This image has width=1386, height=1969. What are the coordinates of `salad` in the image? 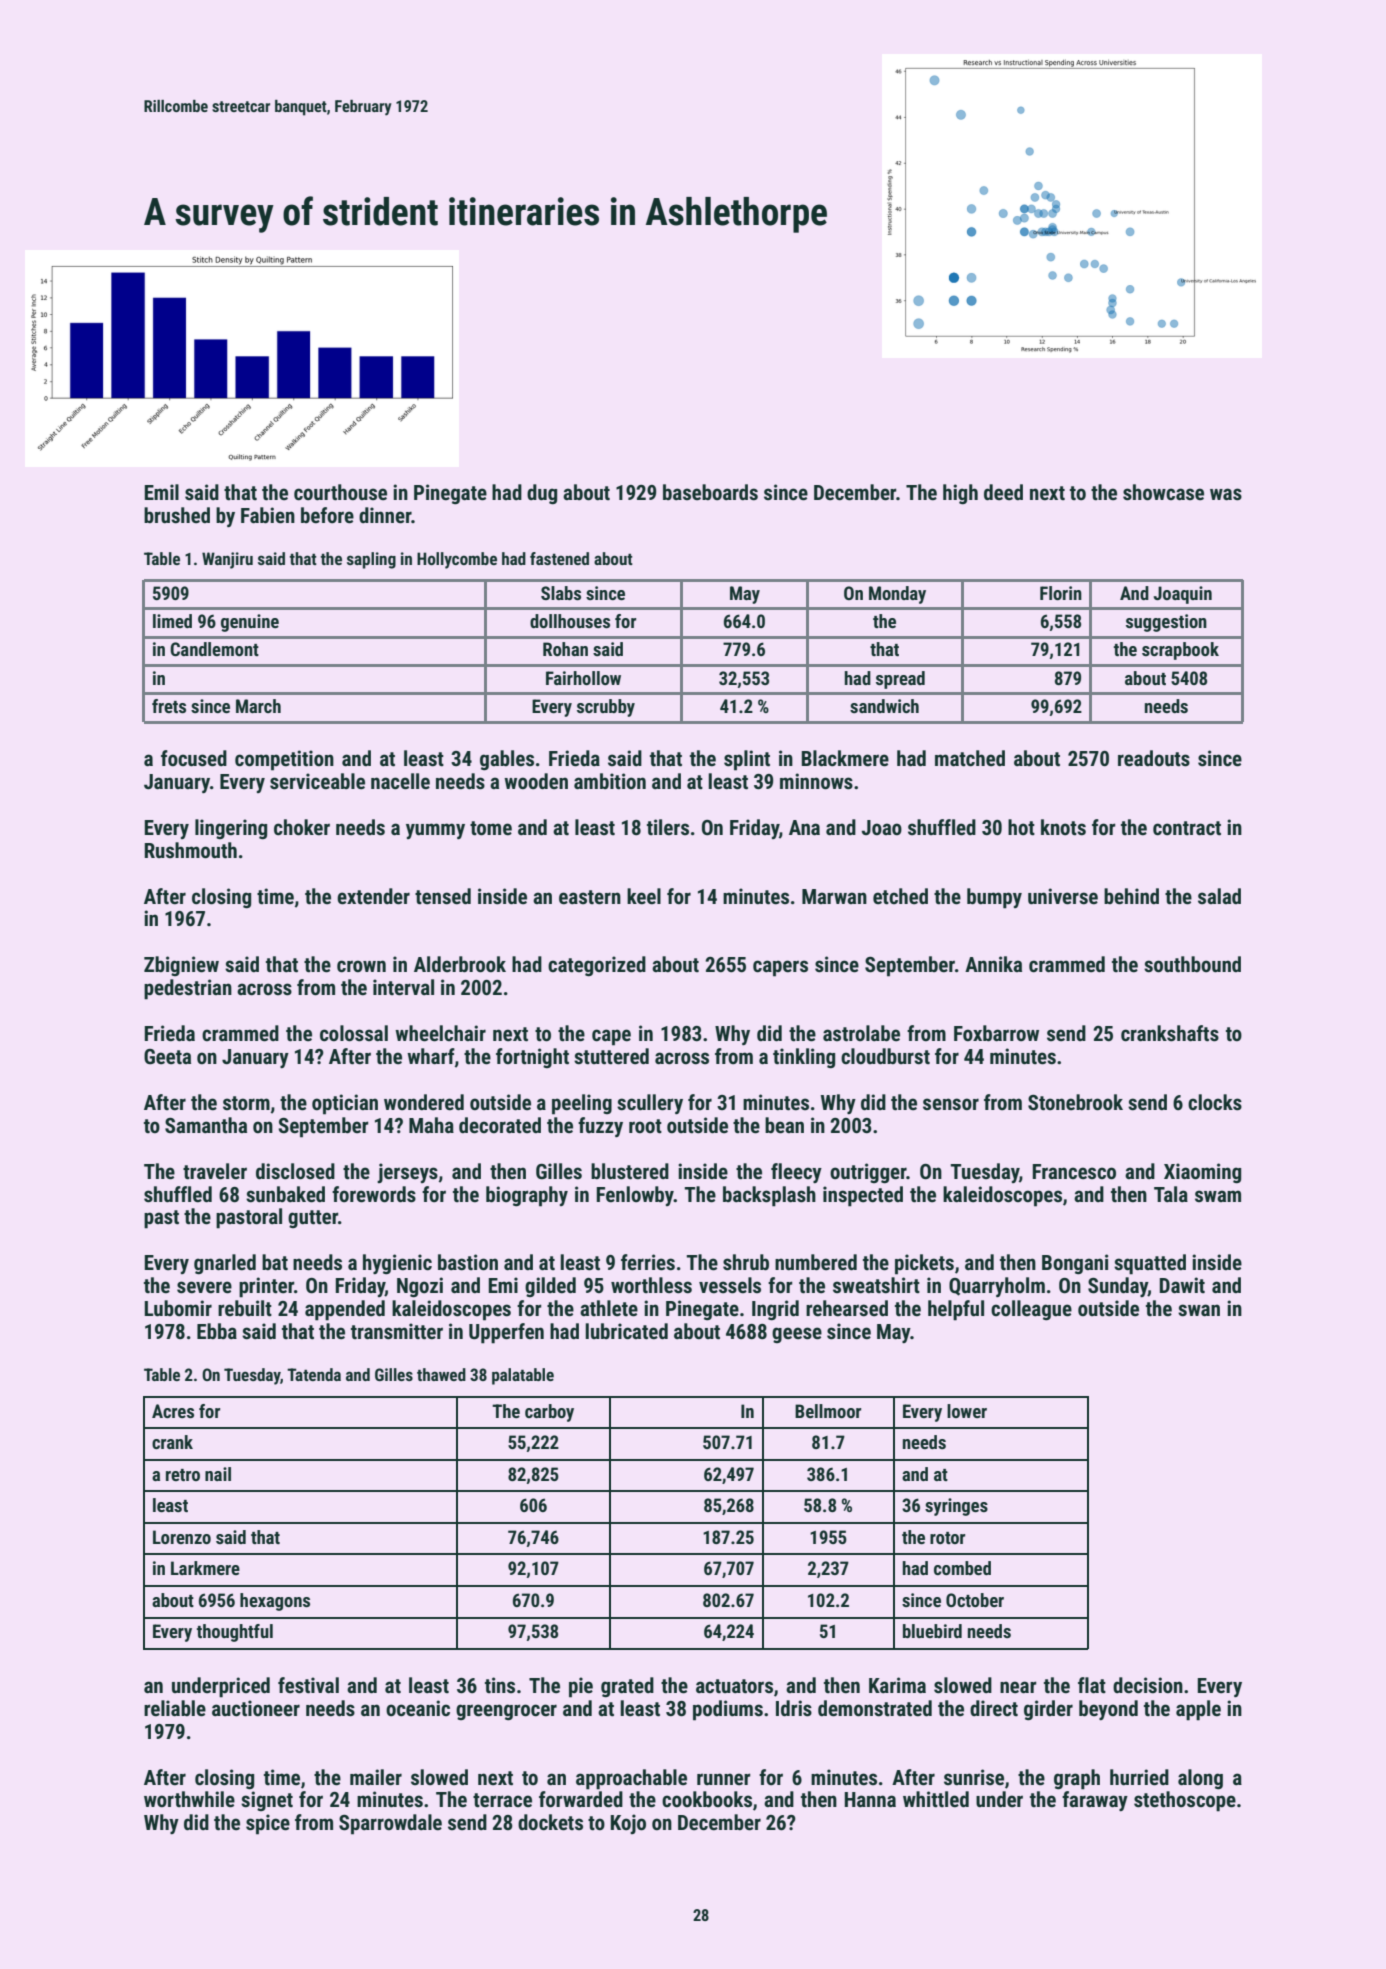 It's located at (1219, 896).
